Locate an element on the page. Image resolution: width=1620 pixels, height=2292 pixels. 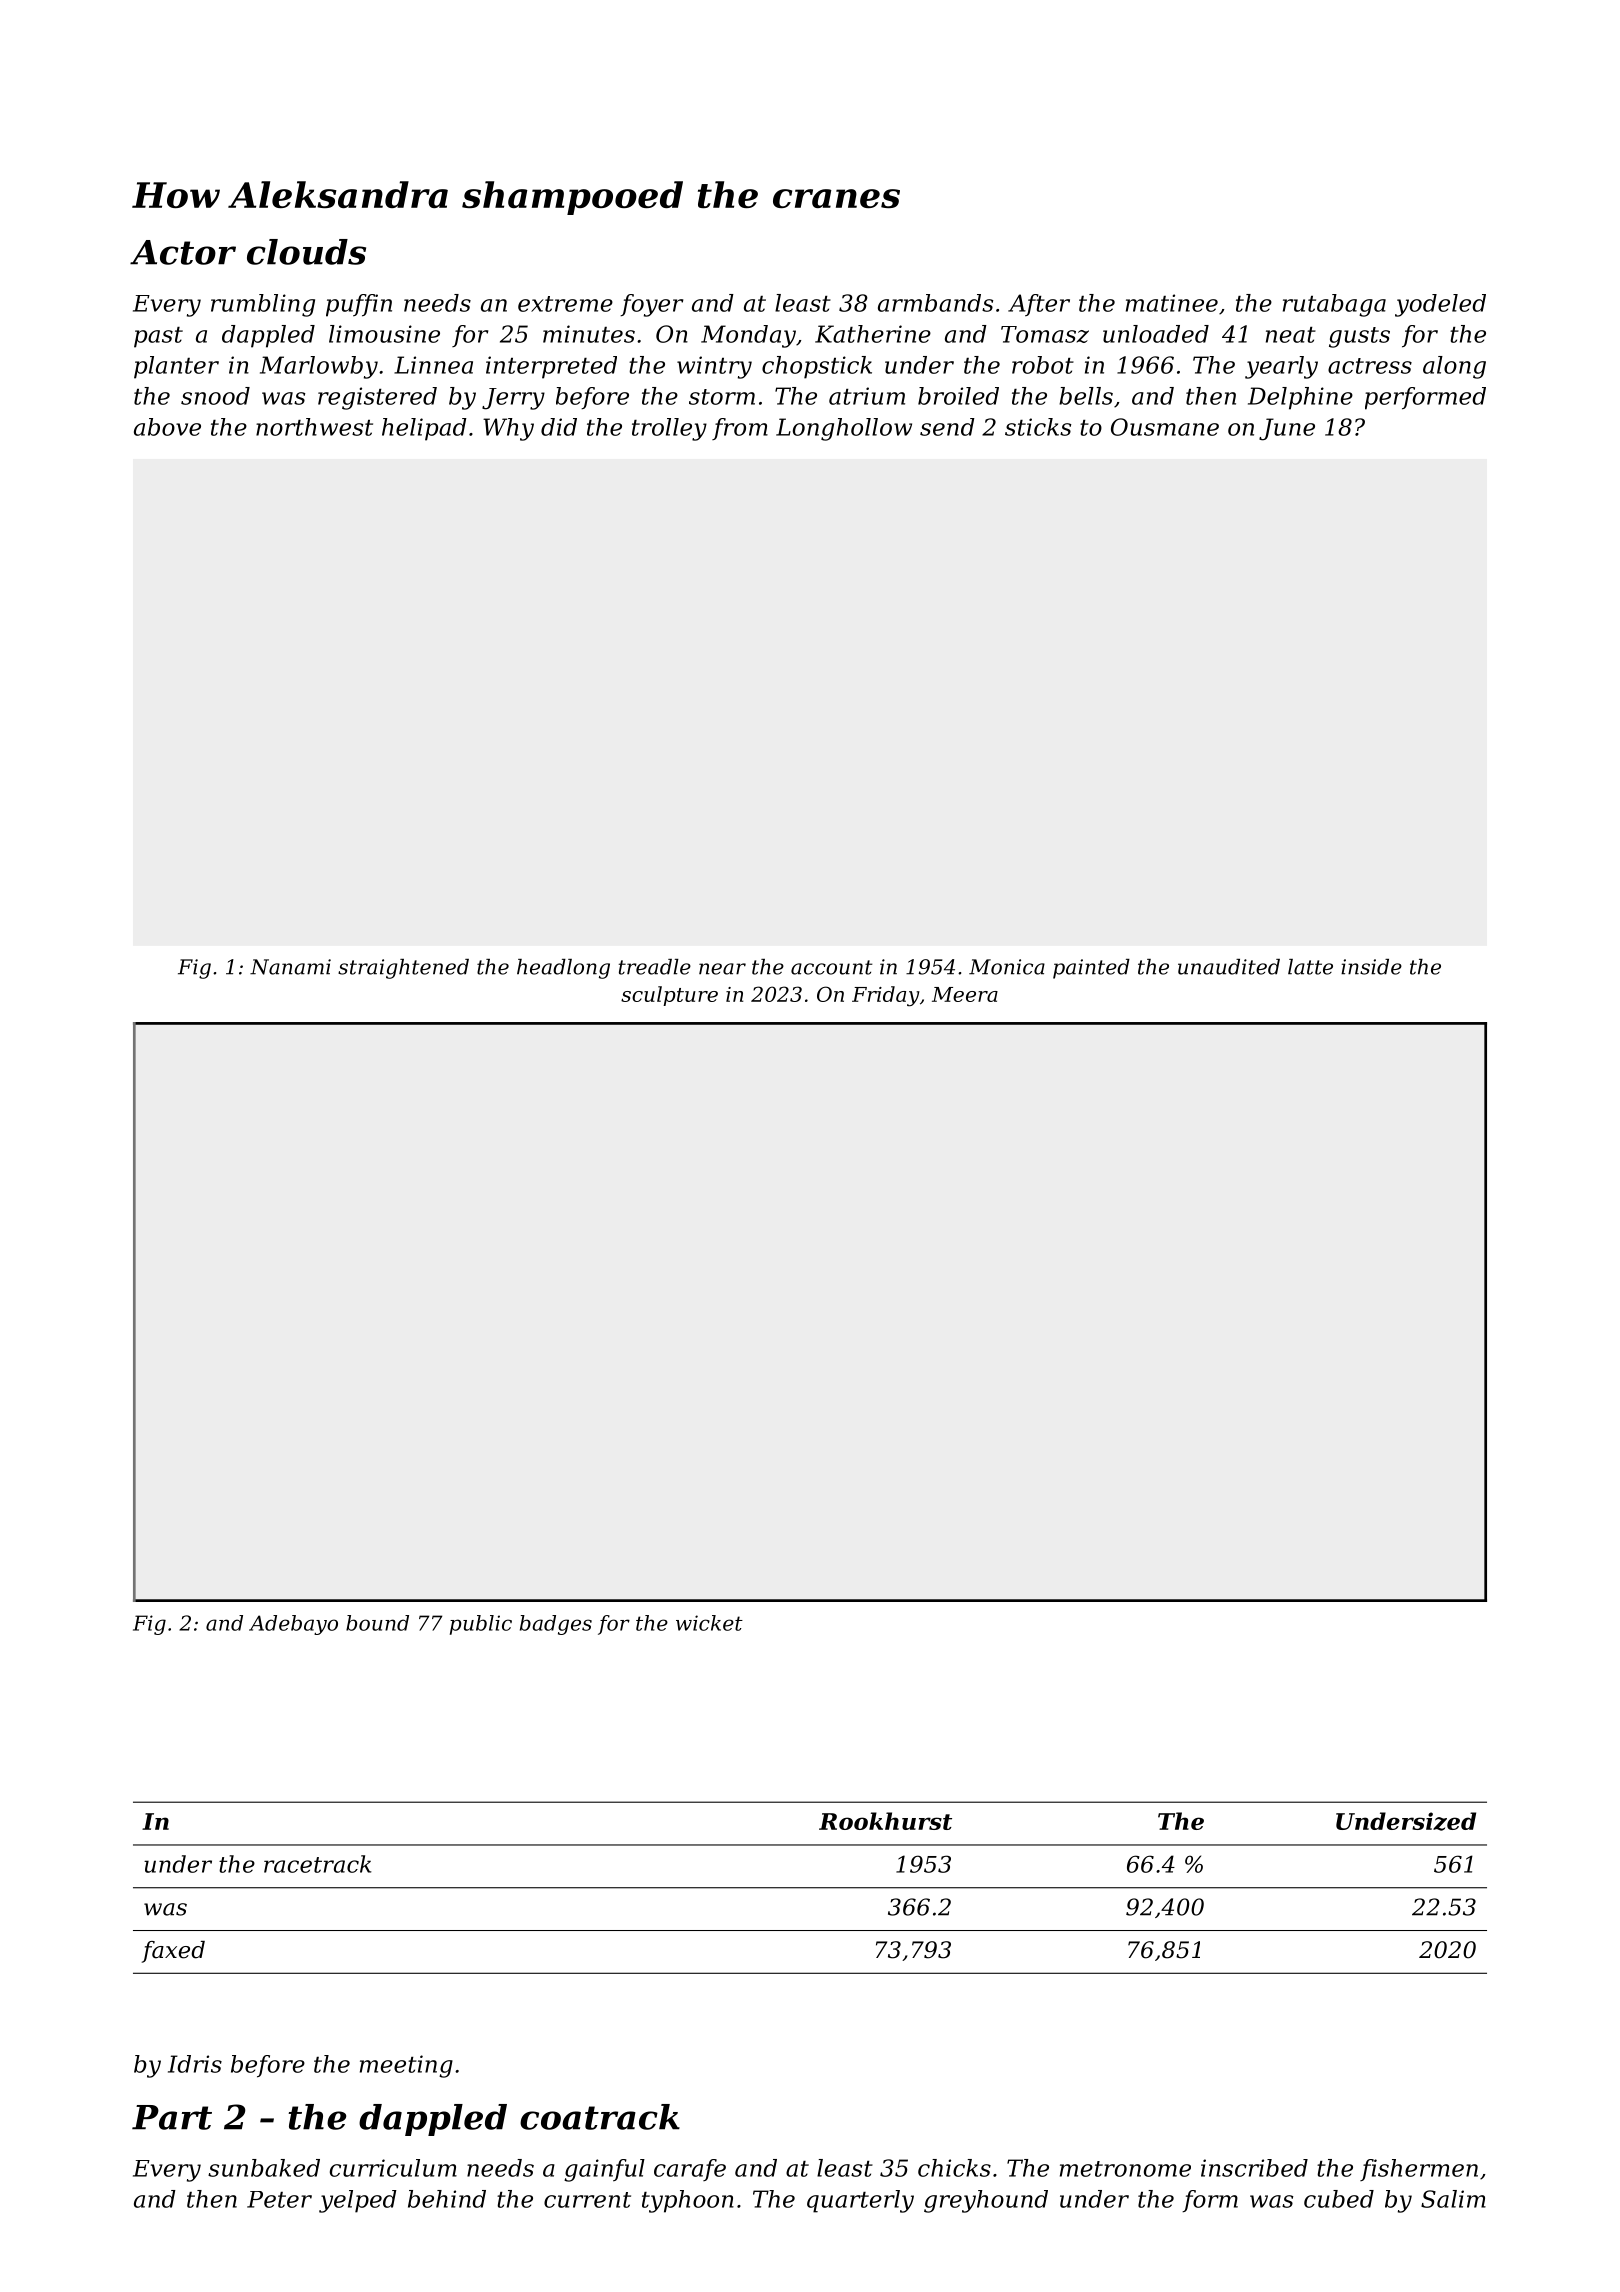
clouds is located at coordinates (306, 252).
